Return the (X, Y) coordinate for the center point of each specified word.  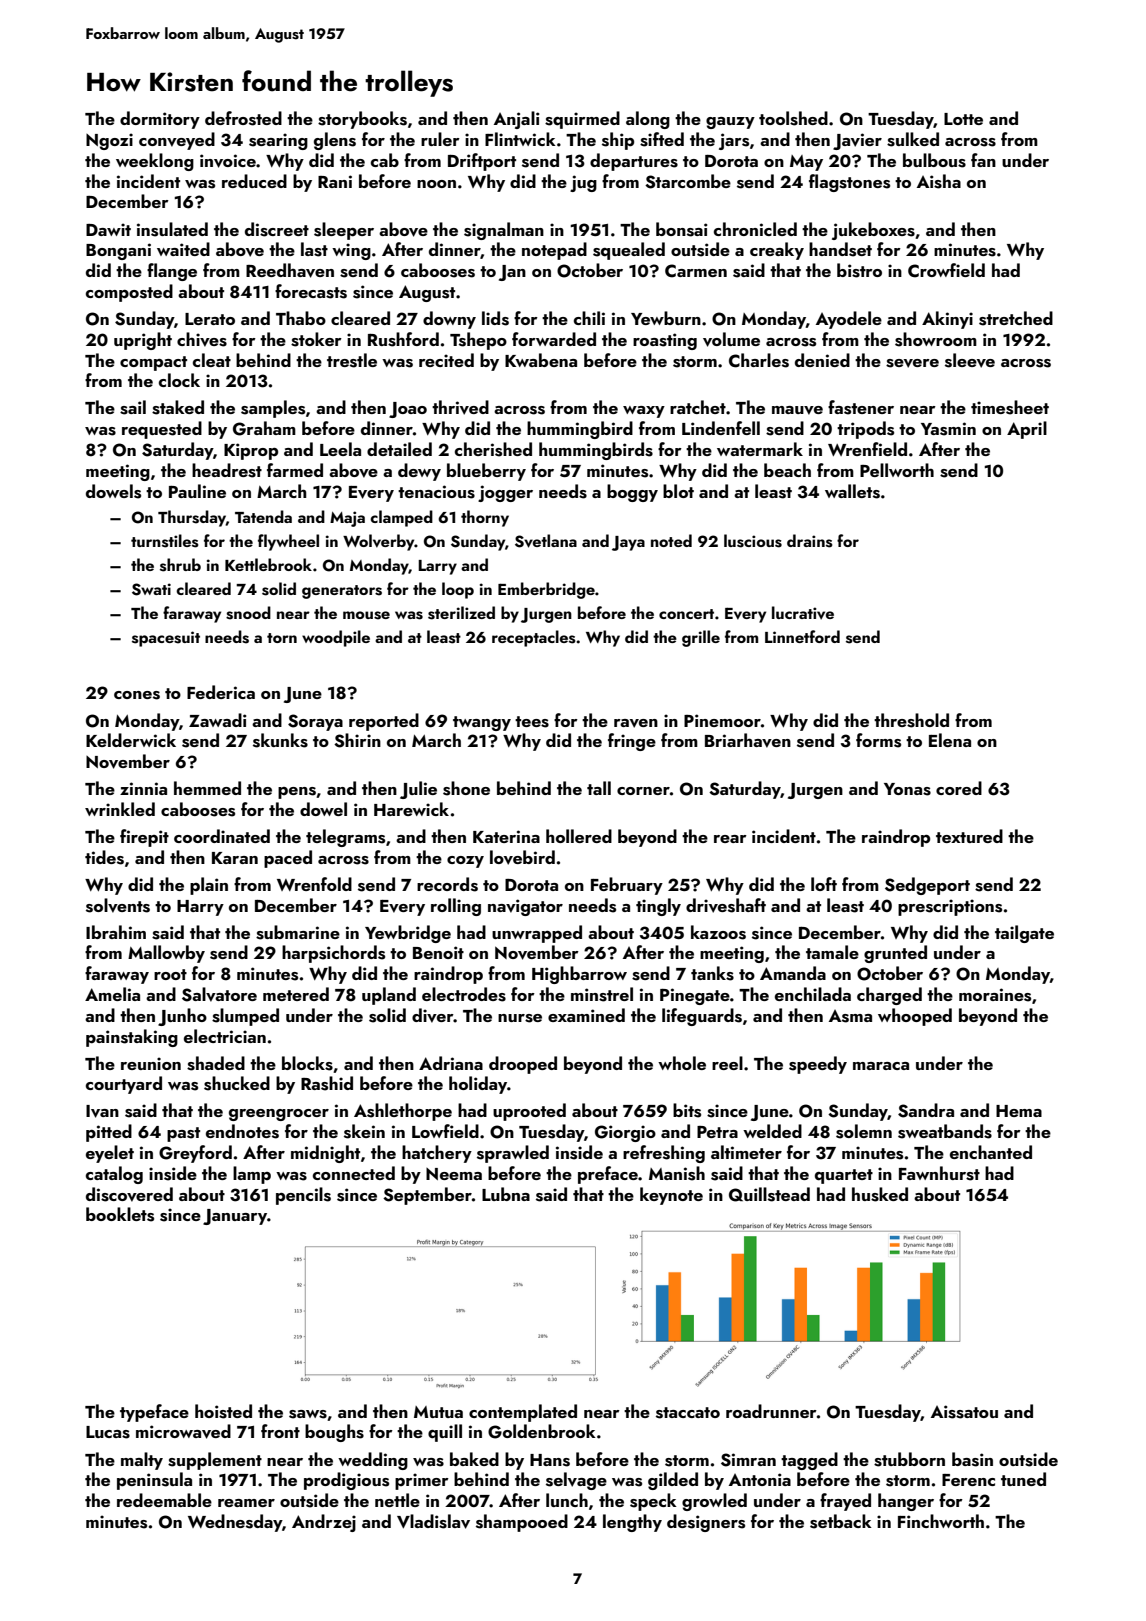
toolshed (793, 118)
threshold (911, 720)
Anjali (516, 120)
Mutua (438, 1412)
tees (532, 722)
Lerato (210, 319)
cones (137, 695)
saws (308, 1414)
